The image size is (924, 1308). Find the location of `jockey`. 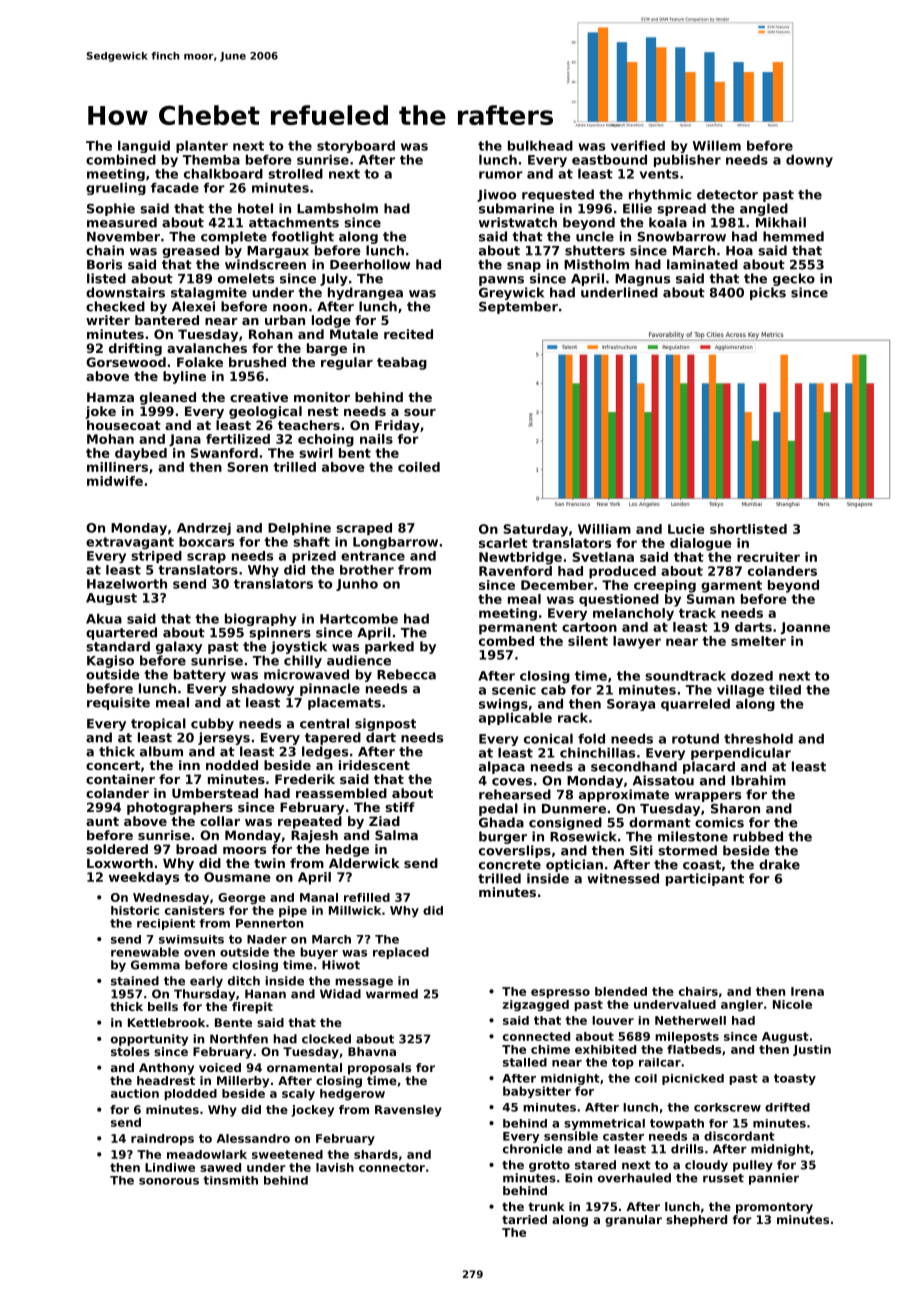

jockey is located at coordinates (312, 1111).
